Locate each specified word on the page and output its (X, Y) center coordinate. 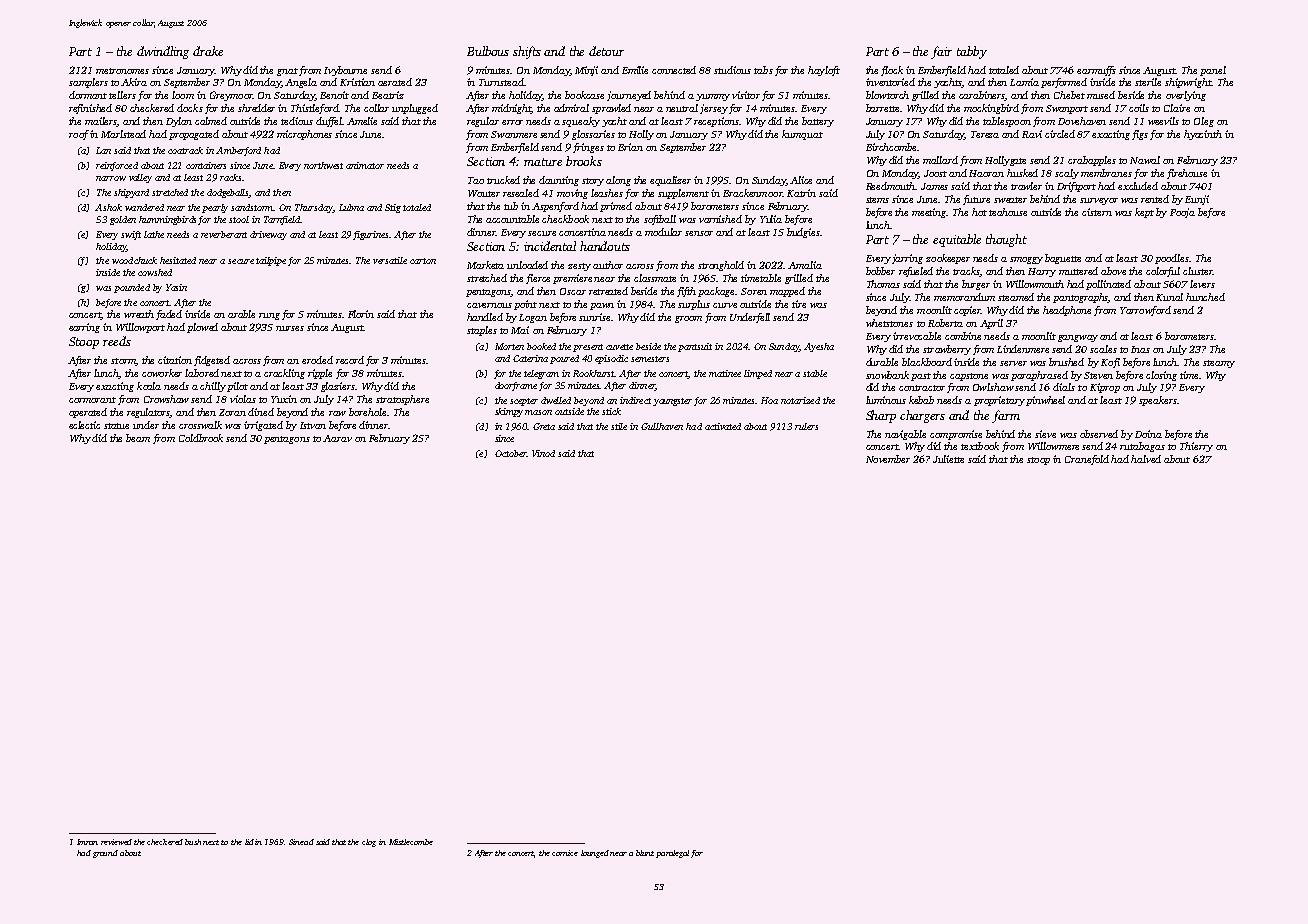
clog (369, 843)
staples (482, 331)
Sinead (301, 842)
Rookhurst (594, 373)
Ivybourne (345, 71)
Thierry (1196, 447)
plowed (202, 328)
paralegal (672, 854)
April (991, 324)
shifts (527, 52)
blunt (645, 853)
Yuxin (284, 399)
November (888, 459)
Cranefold (1087, 460)
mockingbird (991, 109)
